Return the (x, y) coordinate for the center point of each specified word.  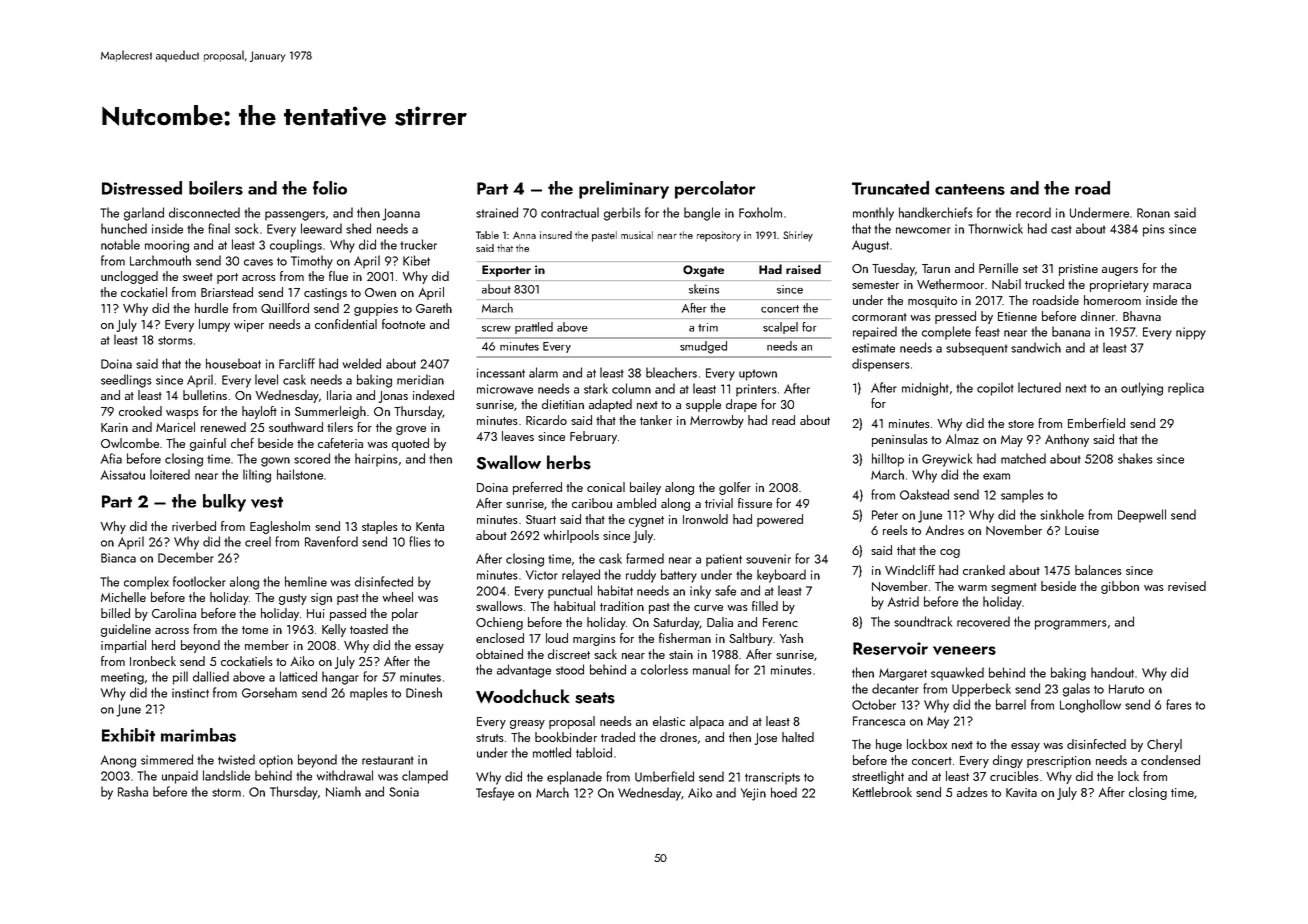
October (874, 704)
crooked (140, 411)
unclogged (129, 277)
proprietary (1119, 286)
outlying (1142, 389)
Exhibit (128, 735)
